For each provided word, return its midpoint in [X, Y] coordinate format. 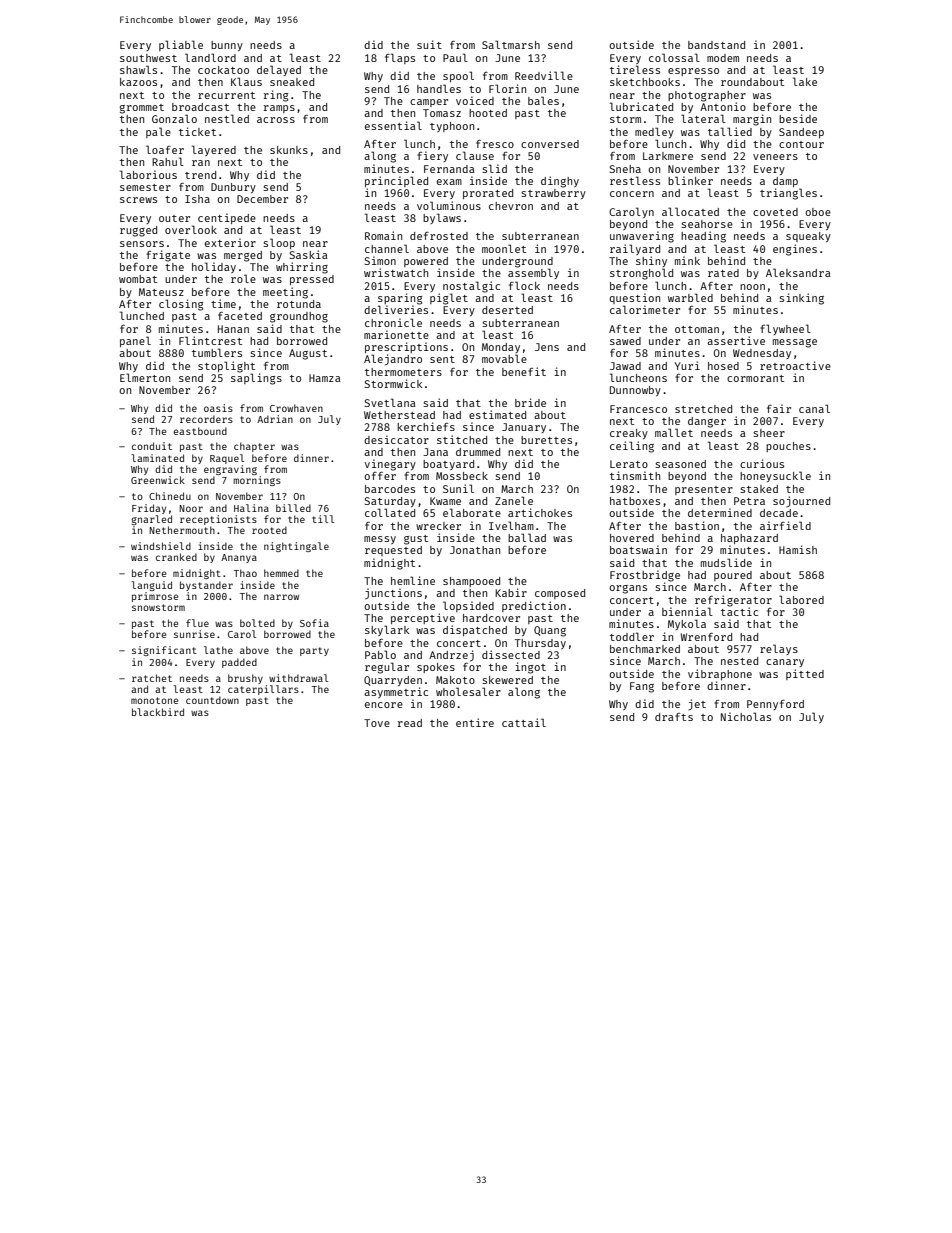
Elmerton [145, 377]
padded [239, 663]
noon [752, 287]
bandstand [716, 45]
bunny [227, 46]
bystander [206, 586]
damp [785, 182]
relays [779, 649]
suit [429, 44]
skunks [289, 150]
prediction [534, 606]
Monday [501, 348]
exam [449, 182]
